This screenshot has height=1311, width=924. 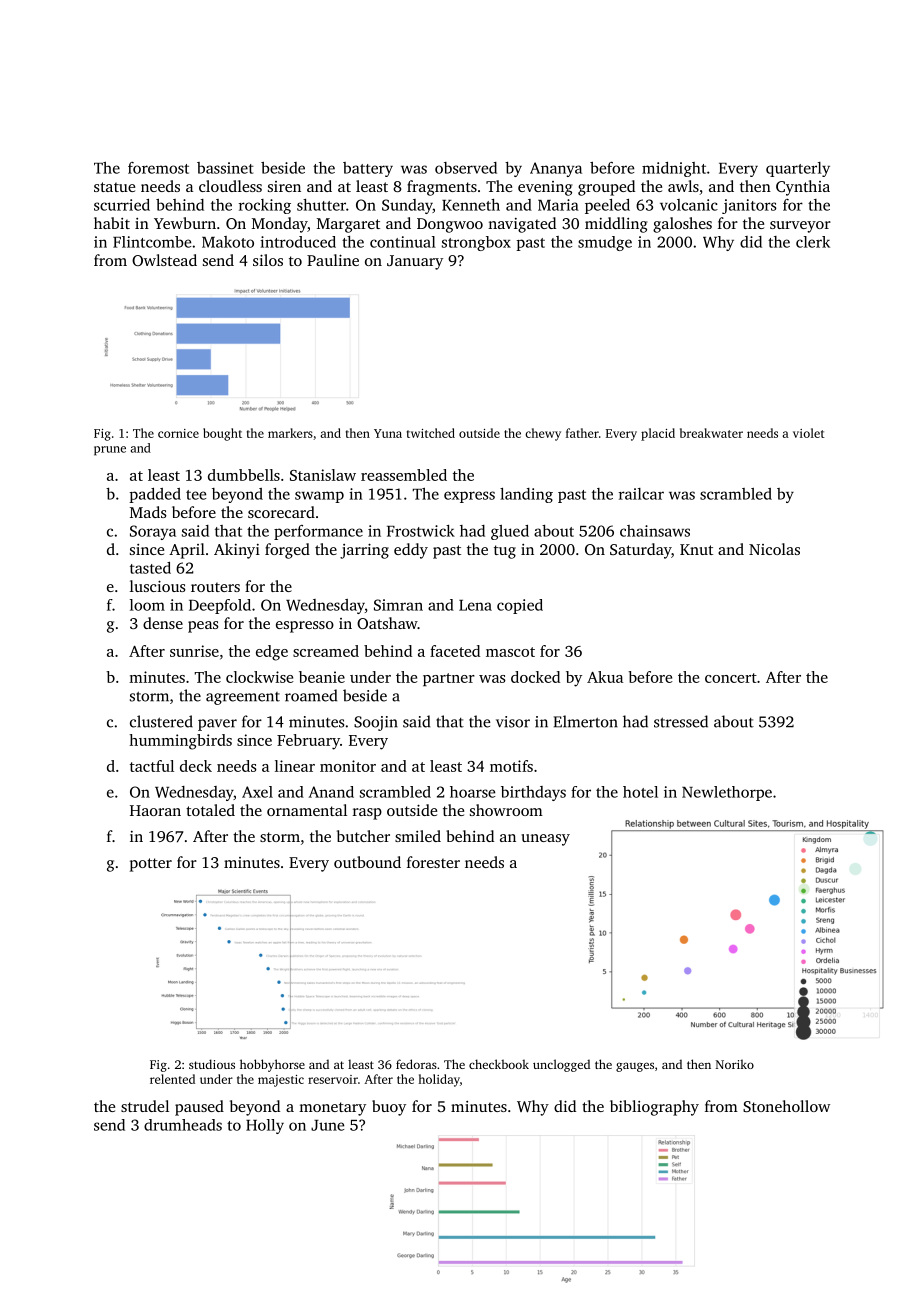 What do you see at coordinates (727, 793) in the screenshot?
I see `Newlethorpe` at bounding box center [727, 793].
